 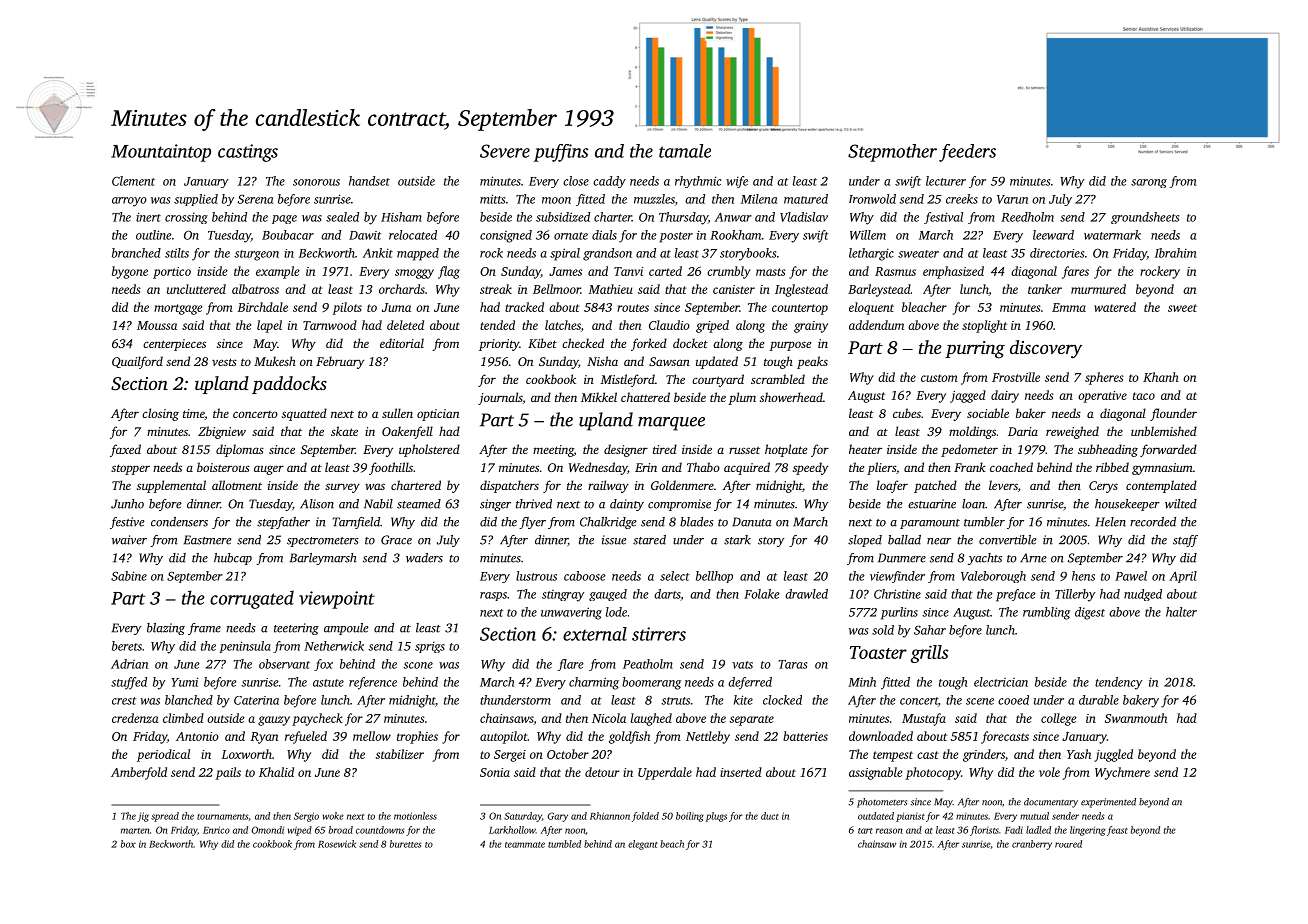 What do you see at coordinates (337, 844) in the document?
I see `Rosewick` at bounding box center [337, 844].
